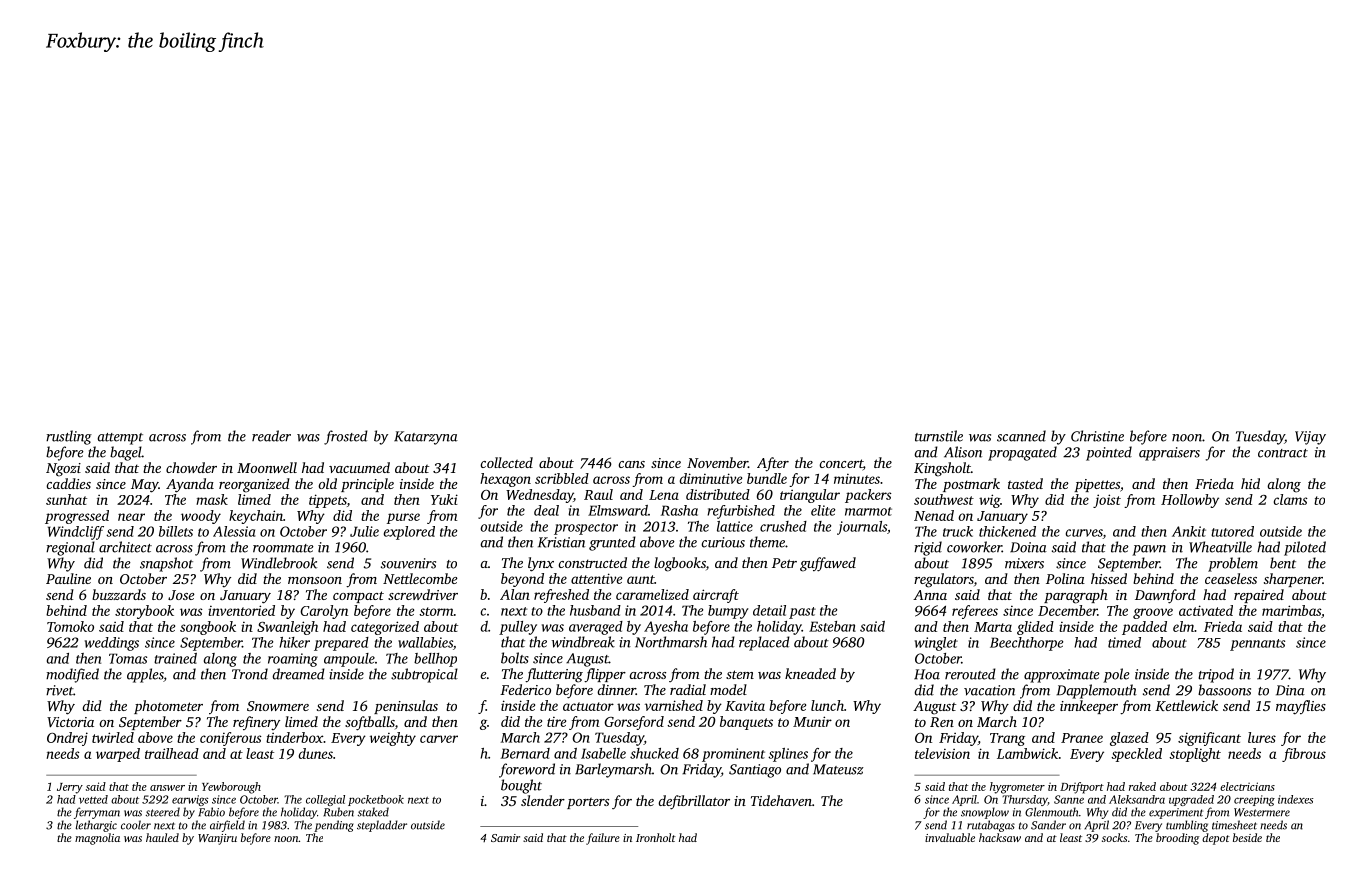 The width and height of the screenshot is (1372, 887). I want to click on contract, so click(1283, 453).
